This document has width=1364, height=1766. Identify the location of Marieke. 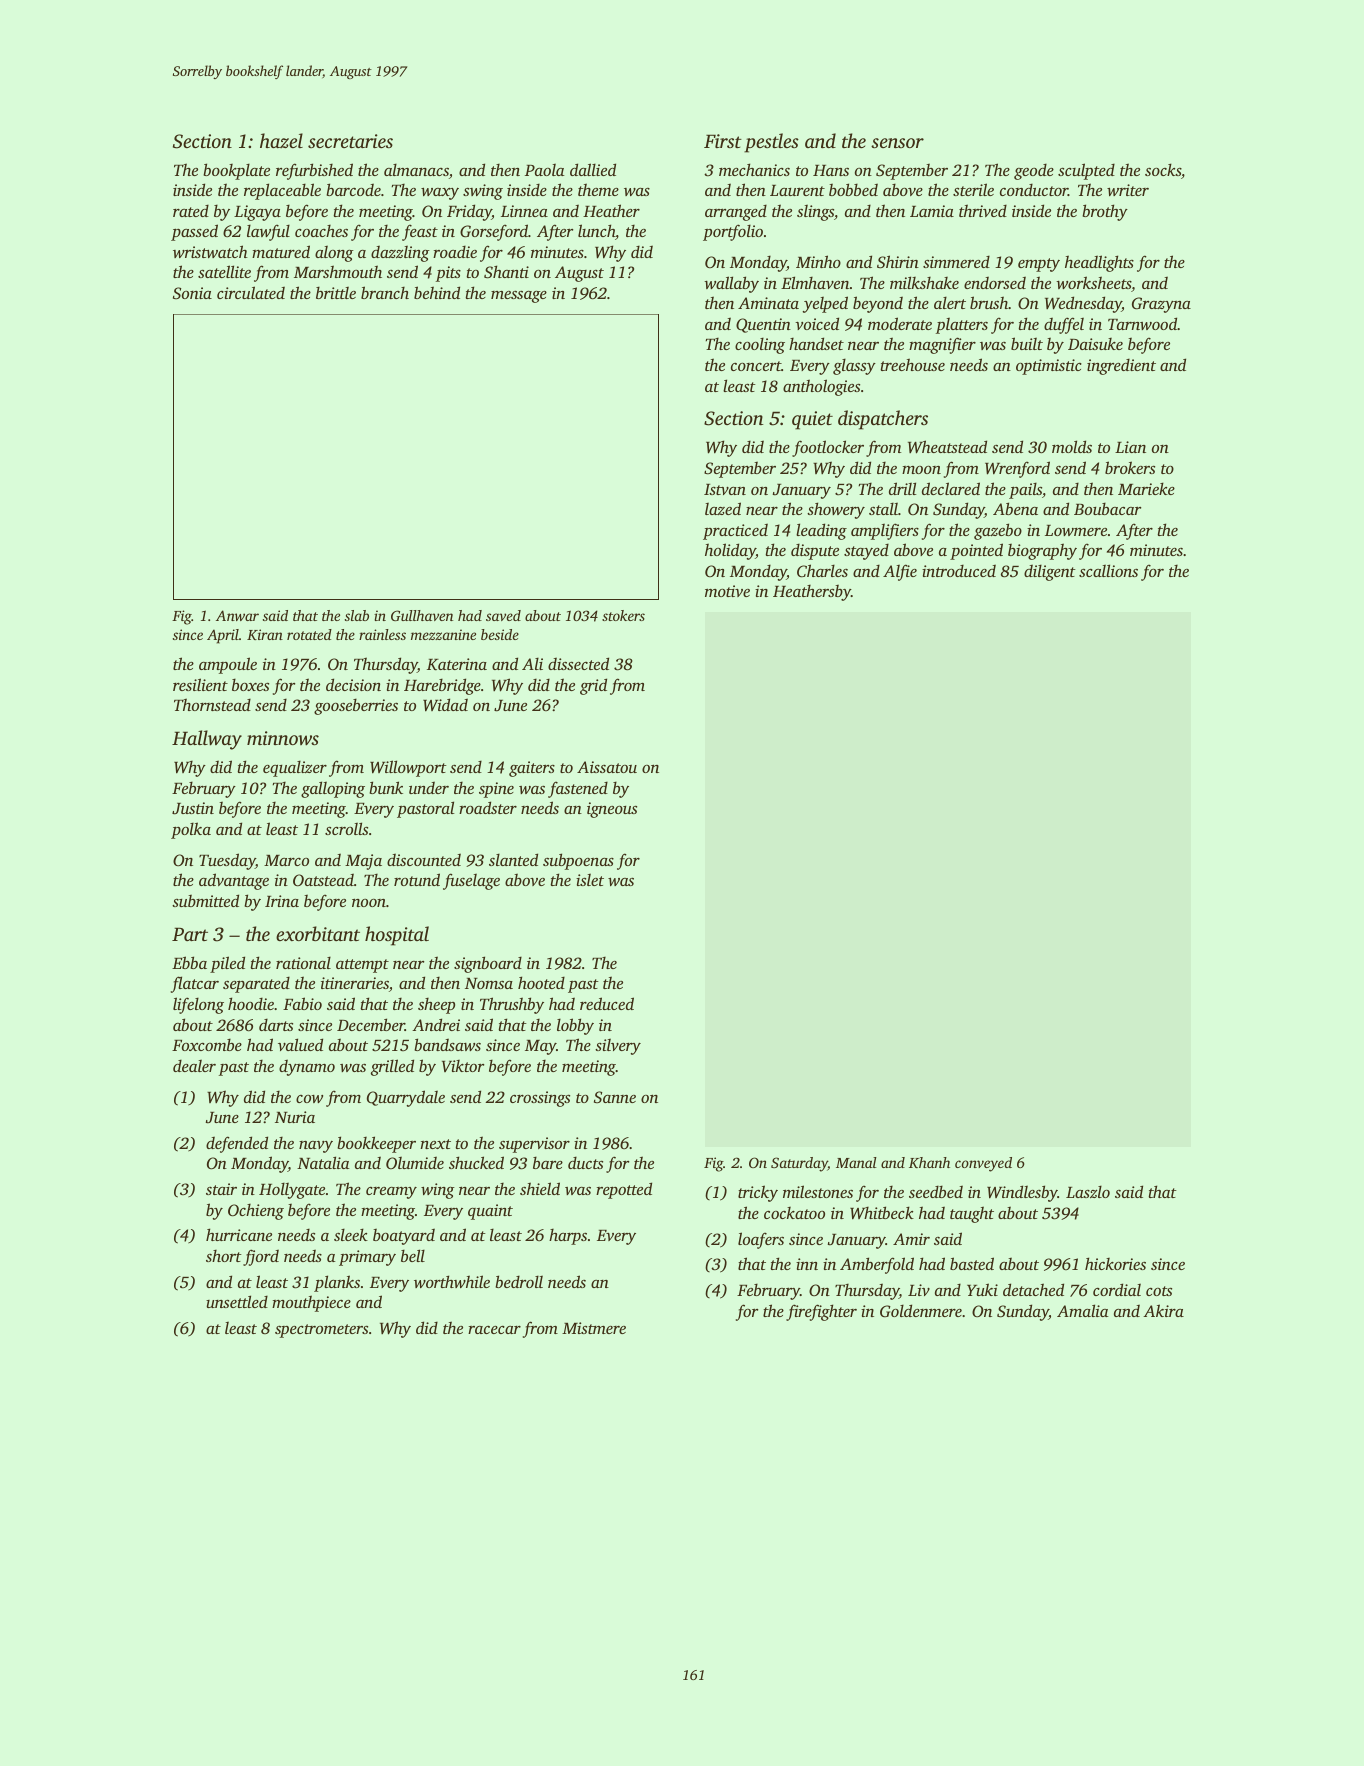
(1146, 488).
